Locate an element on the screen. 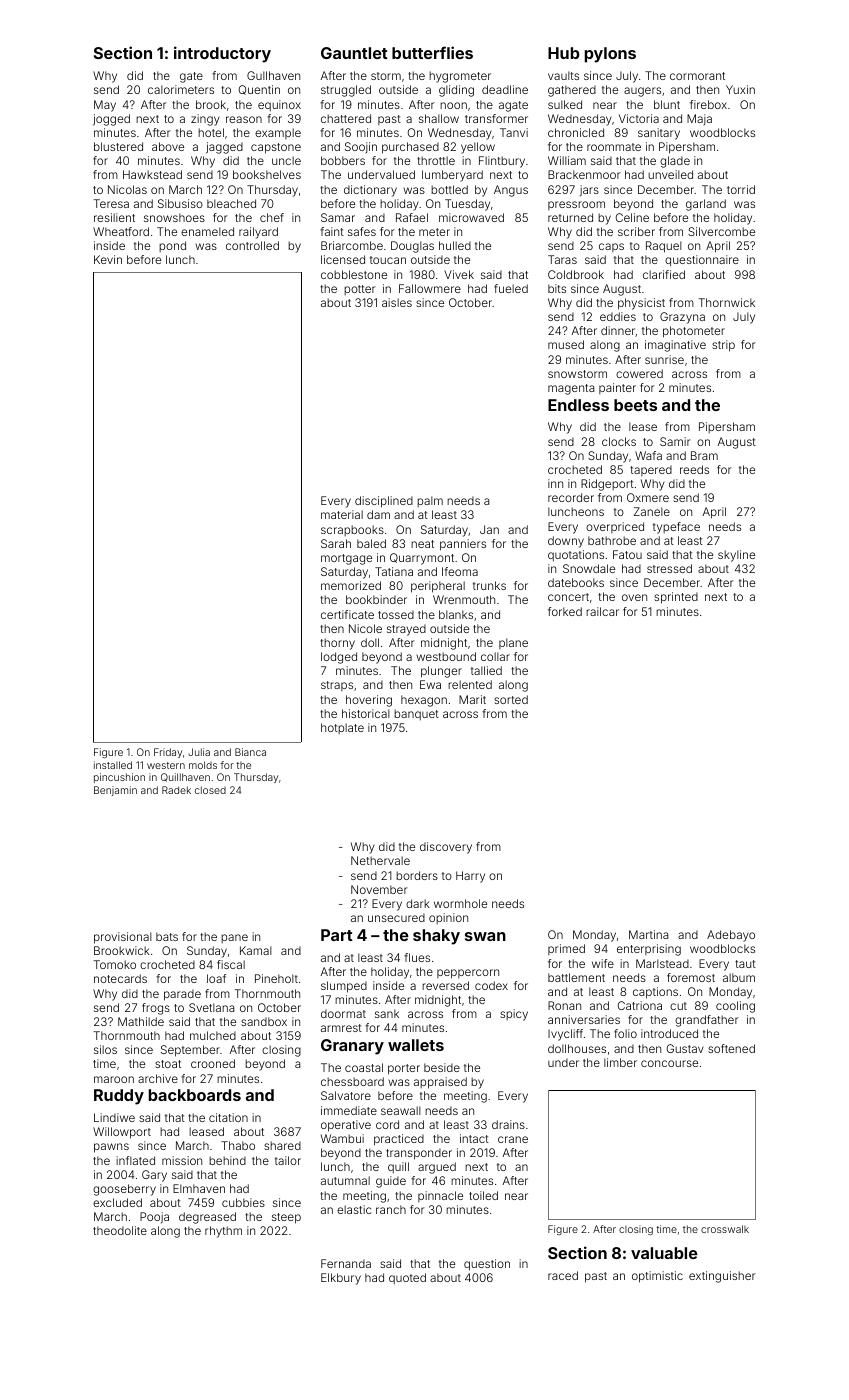 The width and height of the screenshot is (849, 1400). notecards is located at coordinates (120, 978).
